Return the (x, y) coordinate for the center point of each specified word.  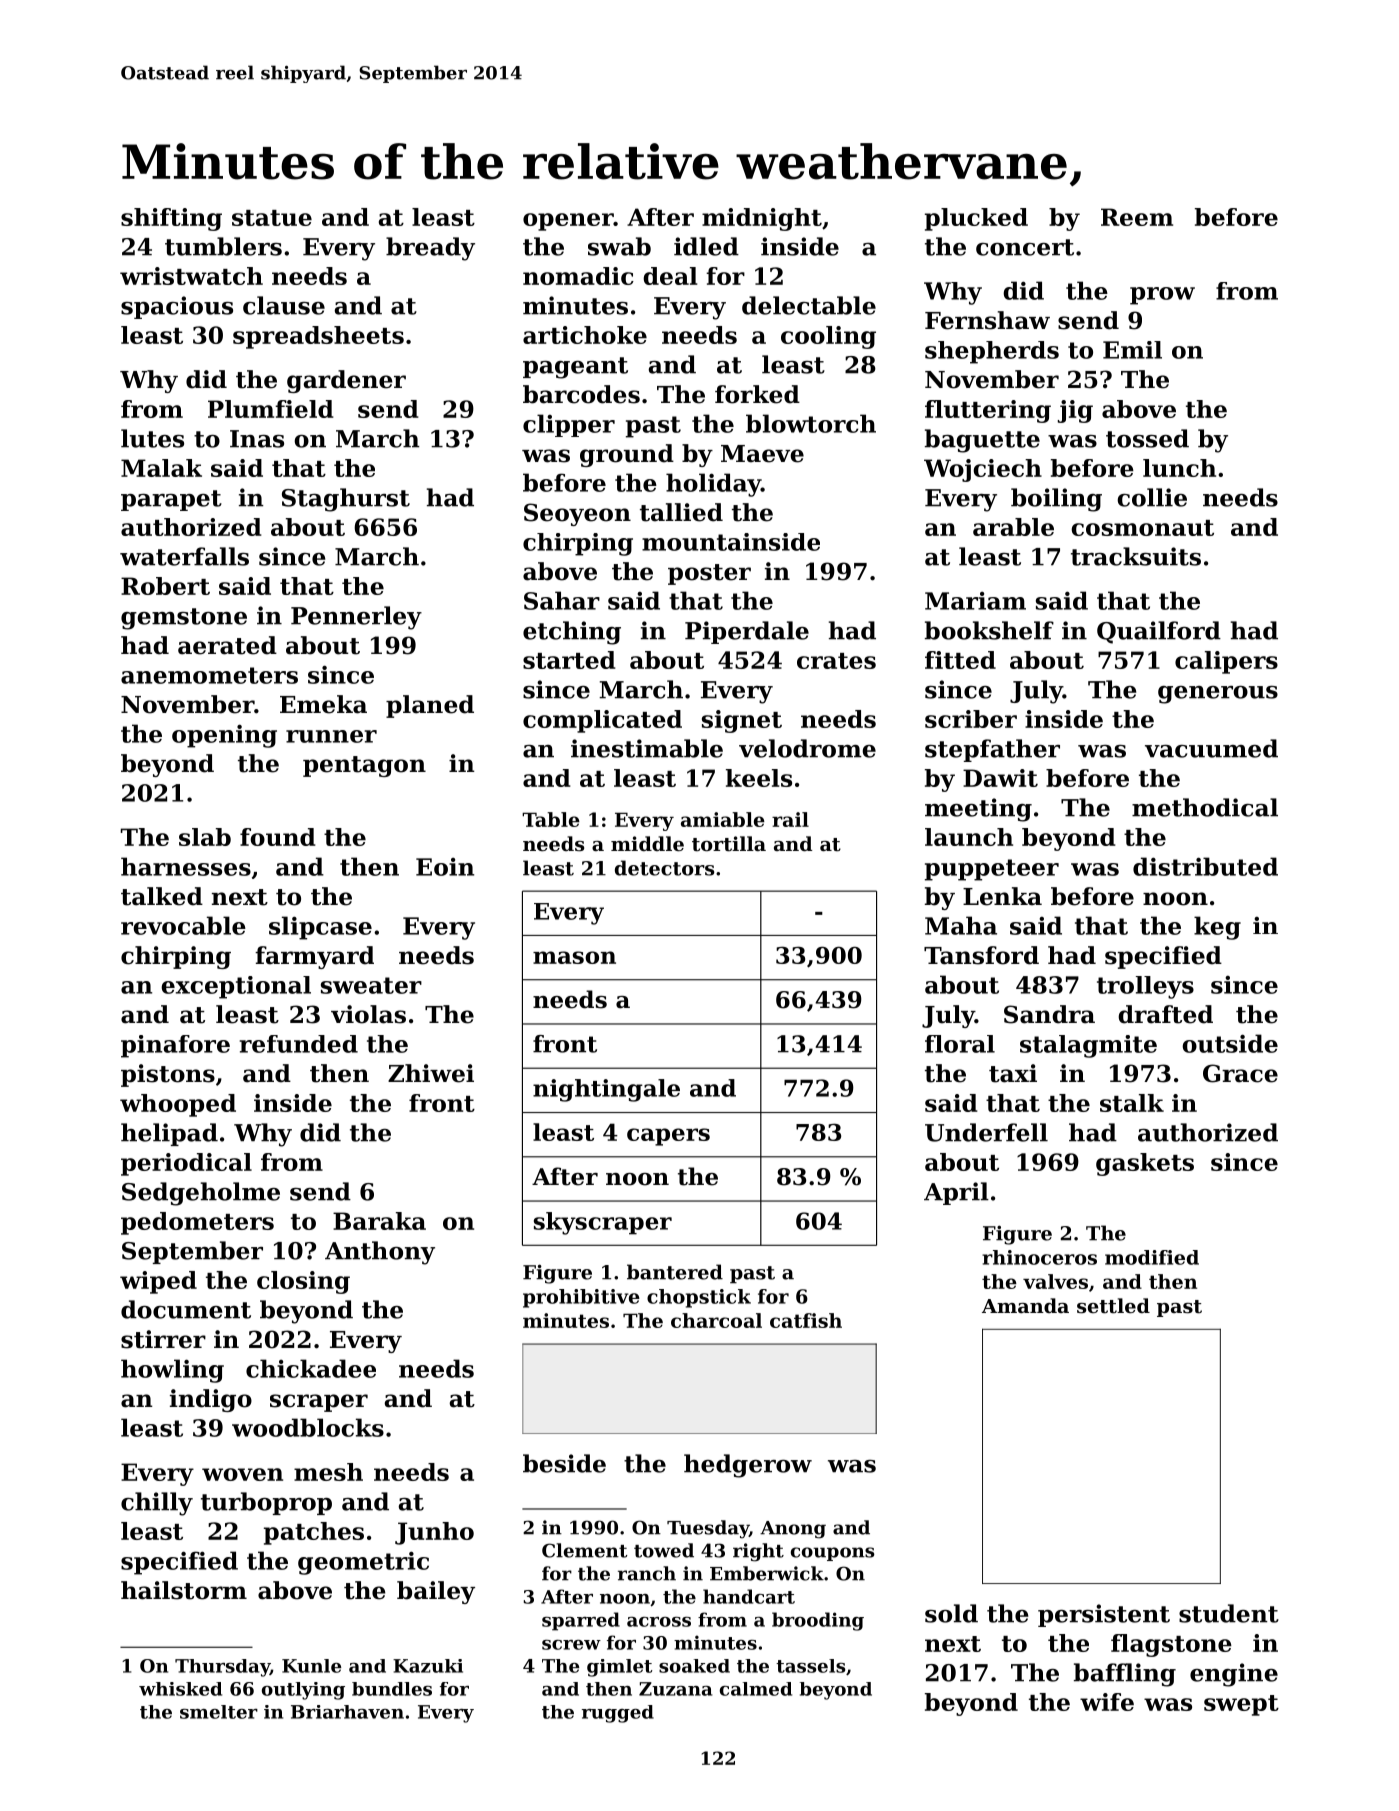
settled (1113, 1306)
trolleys (1145, 987)
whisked (180, 1689)
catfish (806, 1320)
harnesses (186, 866)
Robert (165, 586)
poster (709, 574)
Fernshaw (987, 320)
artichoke (585, 335)
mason (574, 957)
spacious (177, 307)
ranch (647, 1573)
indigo (211, 1400)
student (1229, 1613)
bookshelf (989, 630)
